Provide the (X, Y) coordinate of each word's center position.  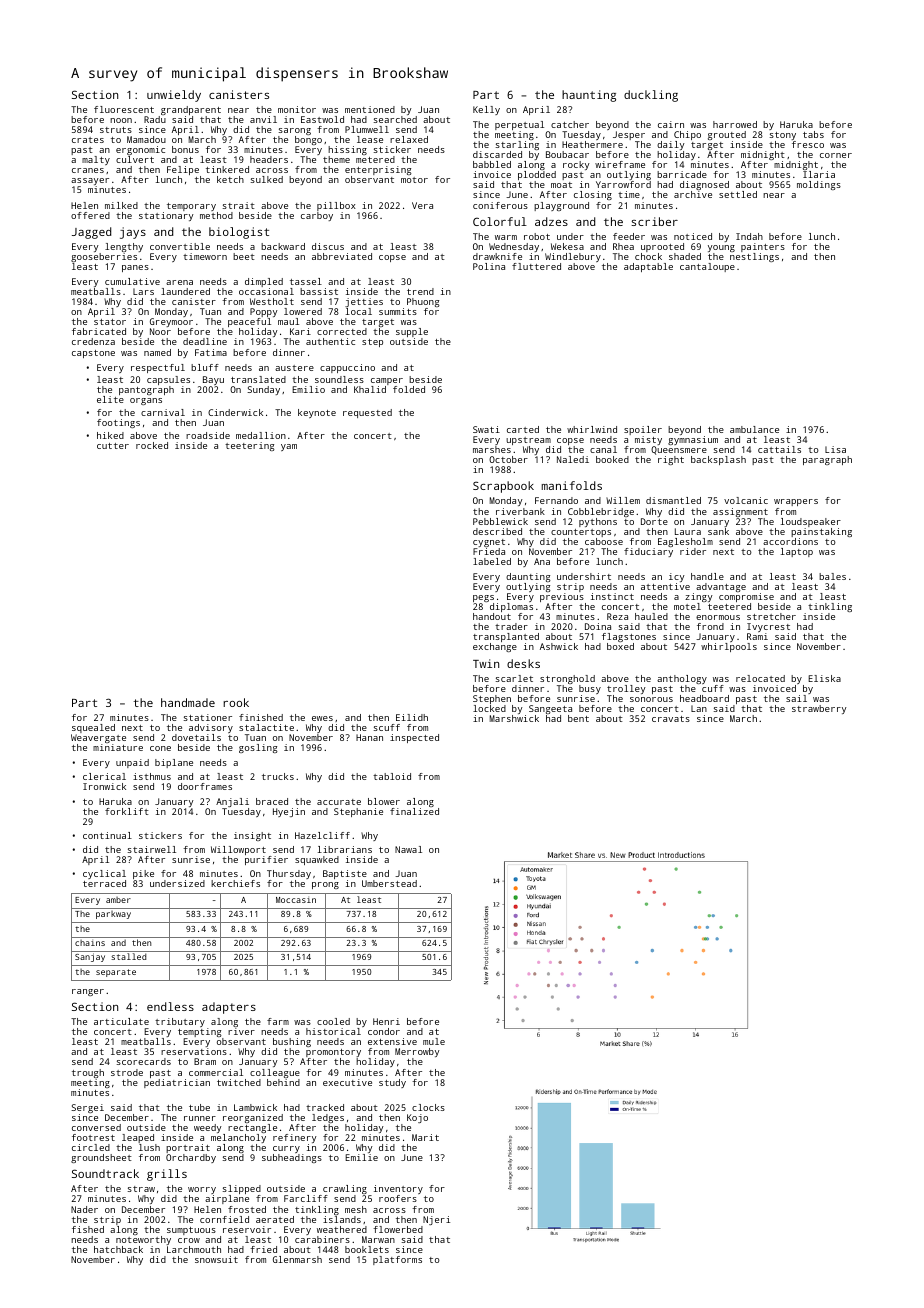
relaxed (409, 139)
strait (239, 205)
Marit (425, 1137)
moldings (819, 185)
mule (434, 1041)
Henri (386, 1021)
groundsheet (101, 1158)
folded (409, 389)
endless (170, 1006)
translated (258, 379)
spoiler (643, 430)
